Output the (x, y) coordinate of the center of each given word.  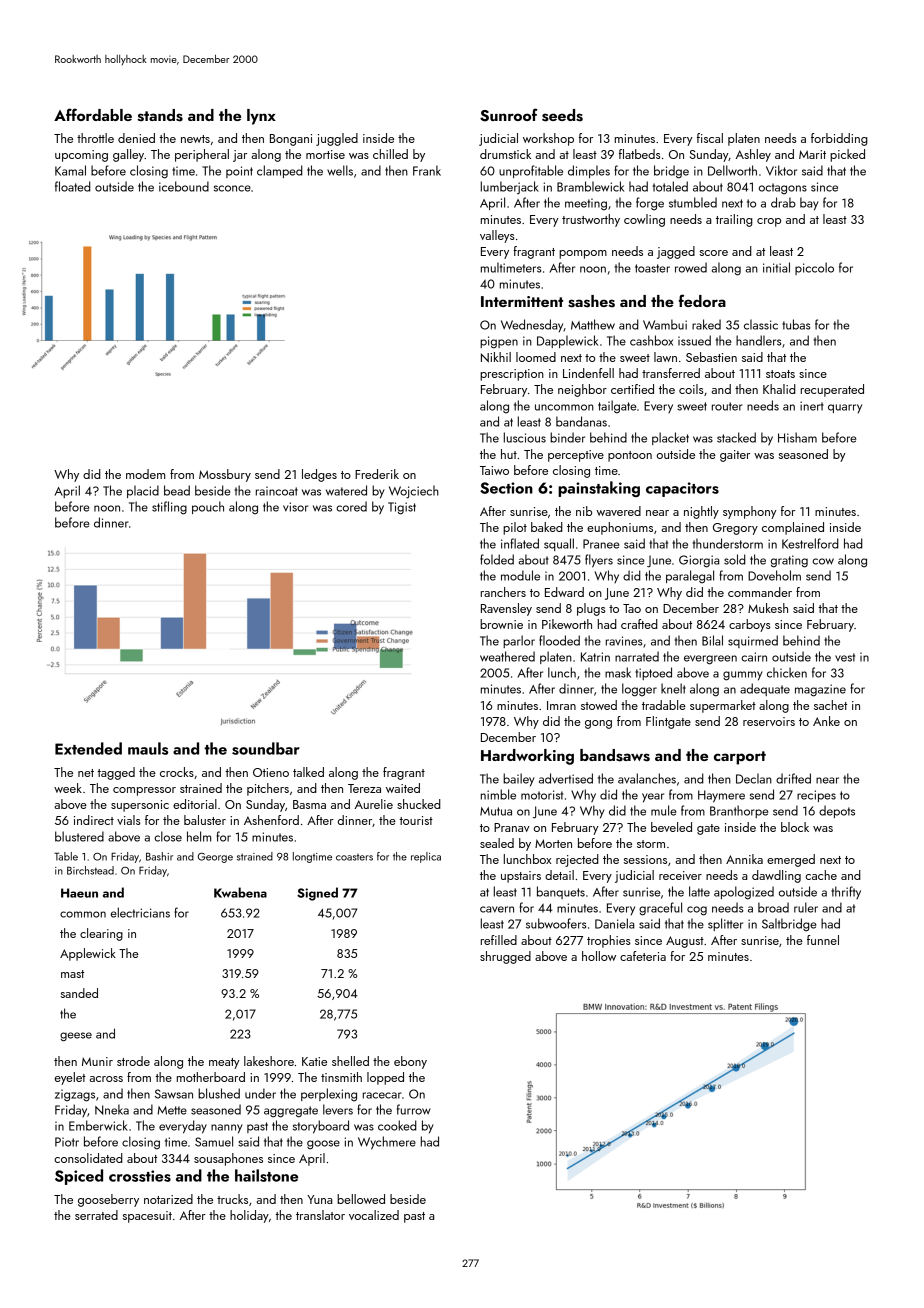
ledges (319, 475)
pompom (583, 254)
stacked (736, 437)
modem (145, 474)
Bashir (159, 856)
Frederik (377, 474)
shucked (419, 804)
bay (809, 204)
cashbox (651, 340)
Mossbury (225, 475)
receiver (680, 875)
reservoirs (769, 721)
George (215, 858)
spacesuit (147, 1217)
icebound (184, 186)
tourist (416, 820)
